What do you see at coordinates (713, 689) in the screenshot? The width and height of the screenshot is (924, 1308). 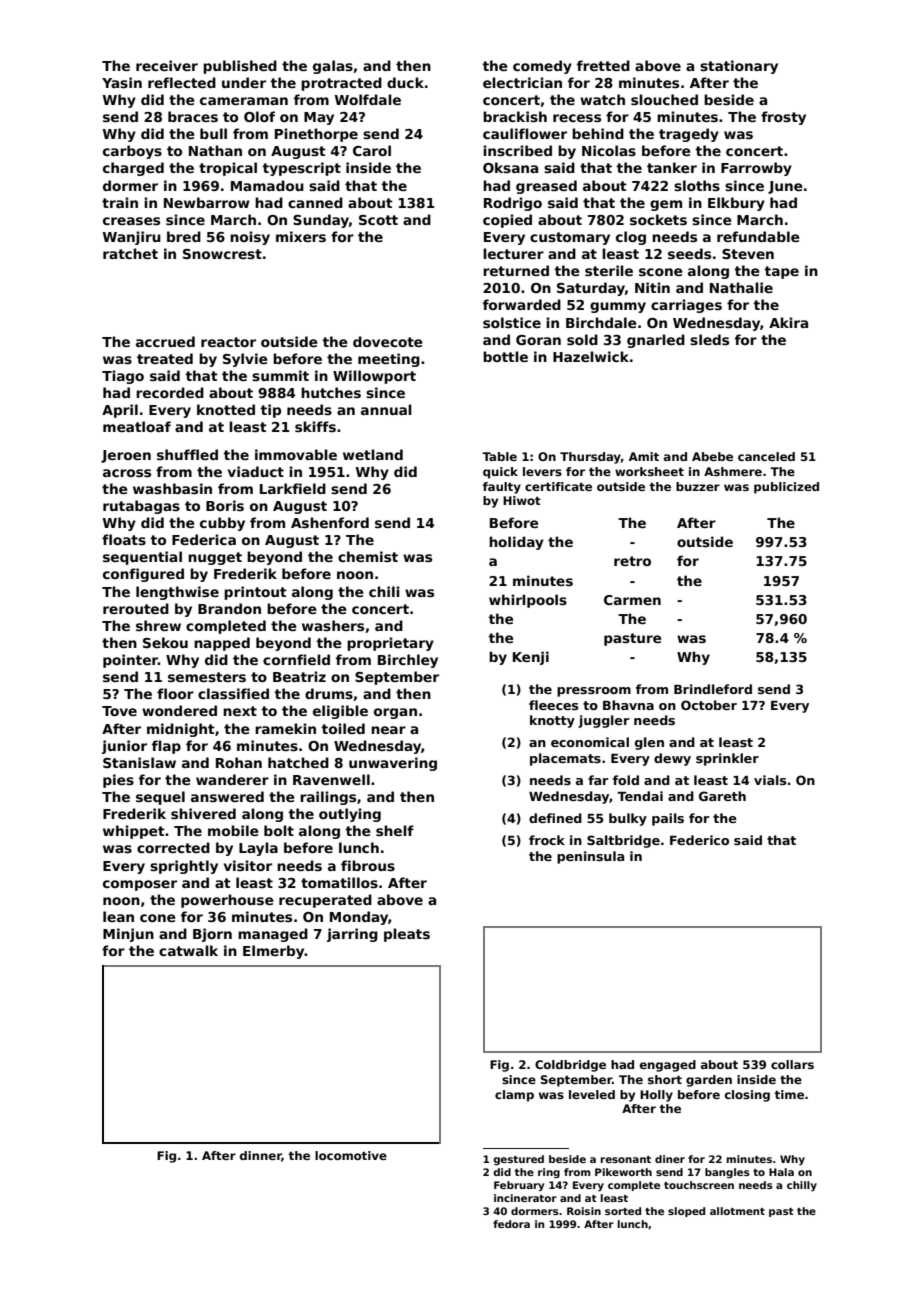 I see `Brindleford` at bounding box center [713, 689].
